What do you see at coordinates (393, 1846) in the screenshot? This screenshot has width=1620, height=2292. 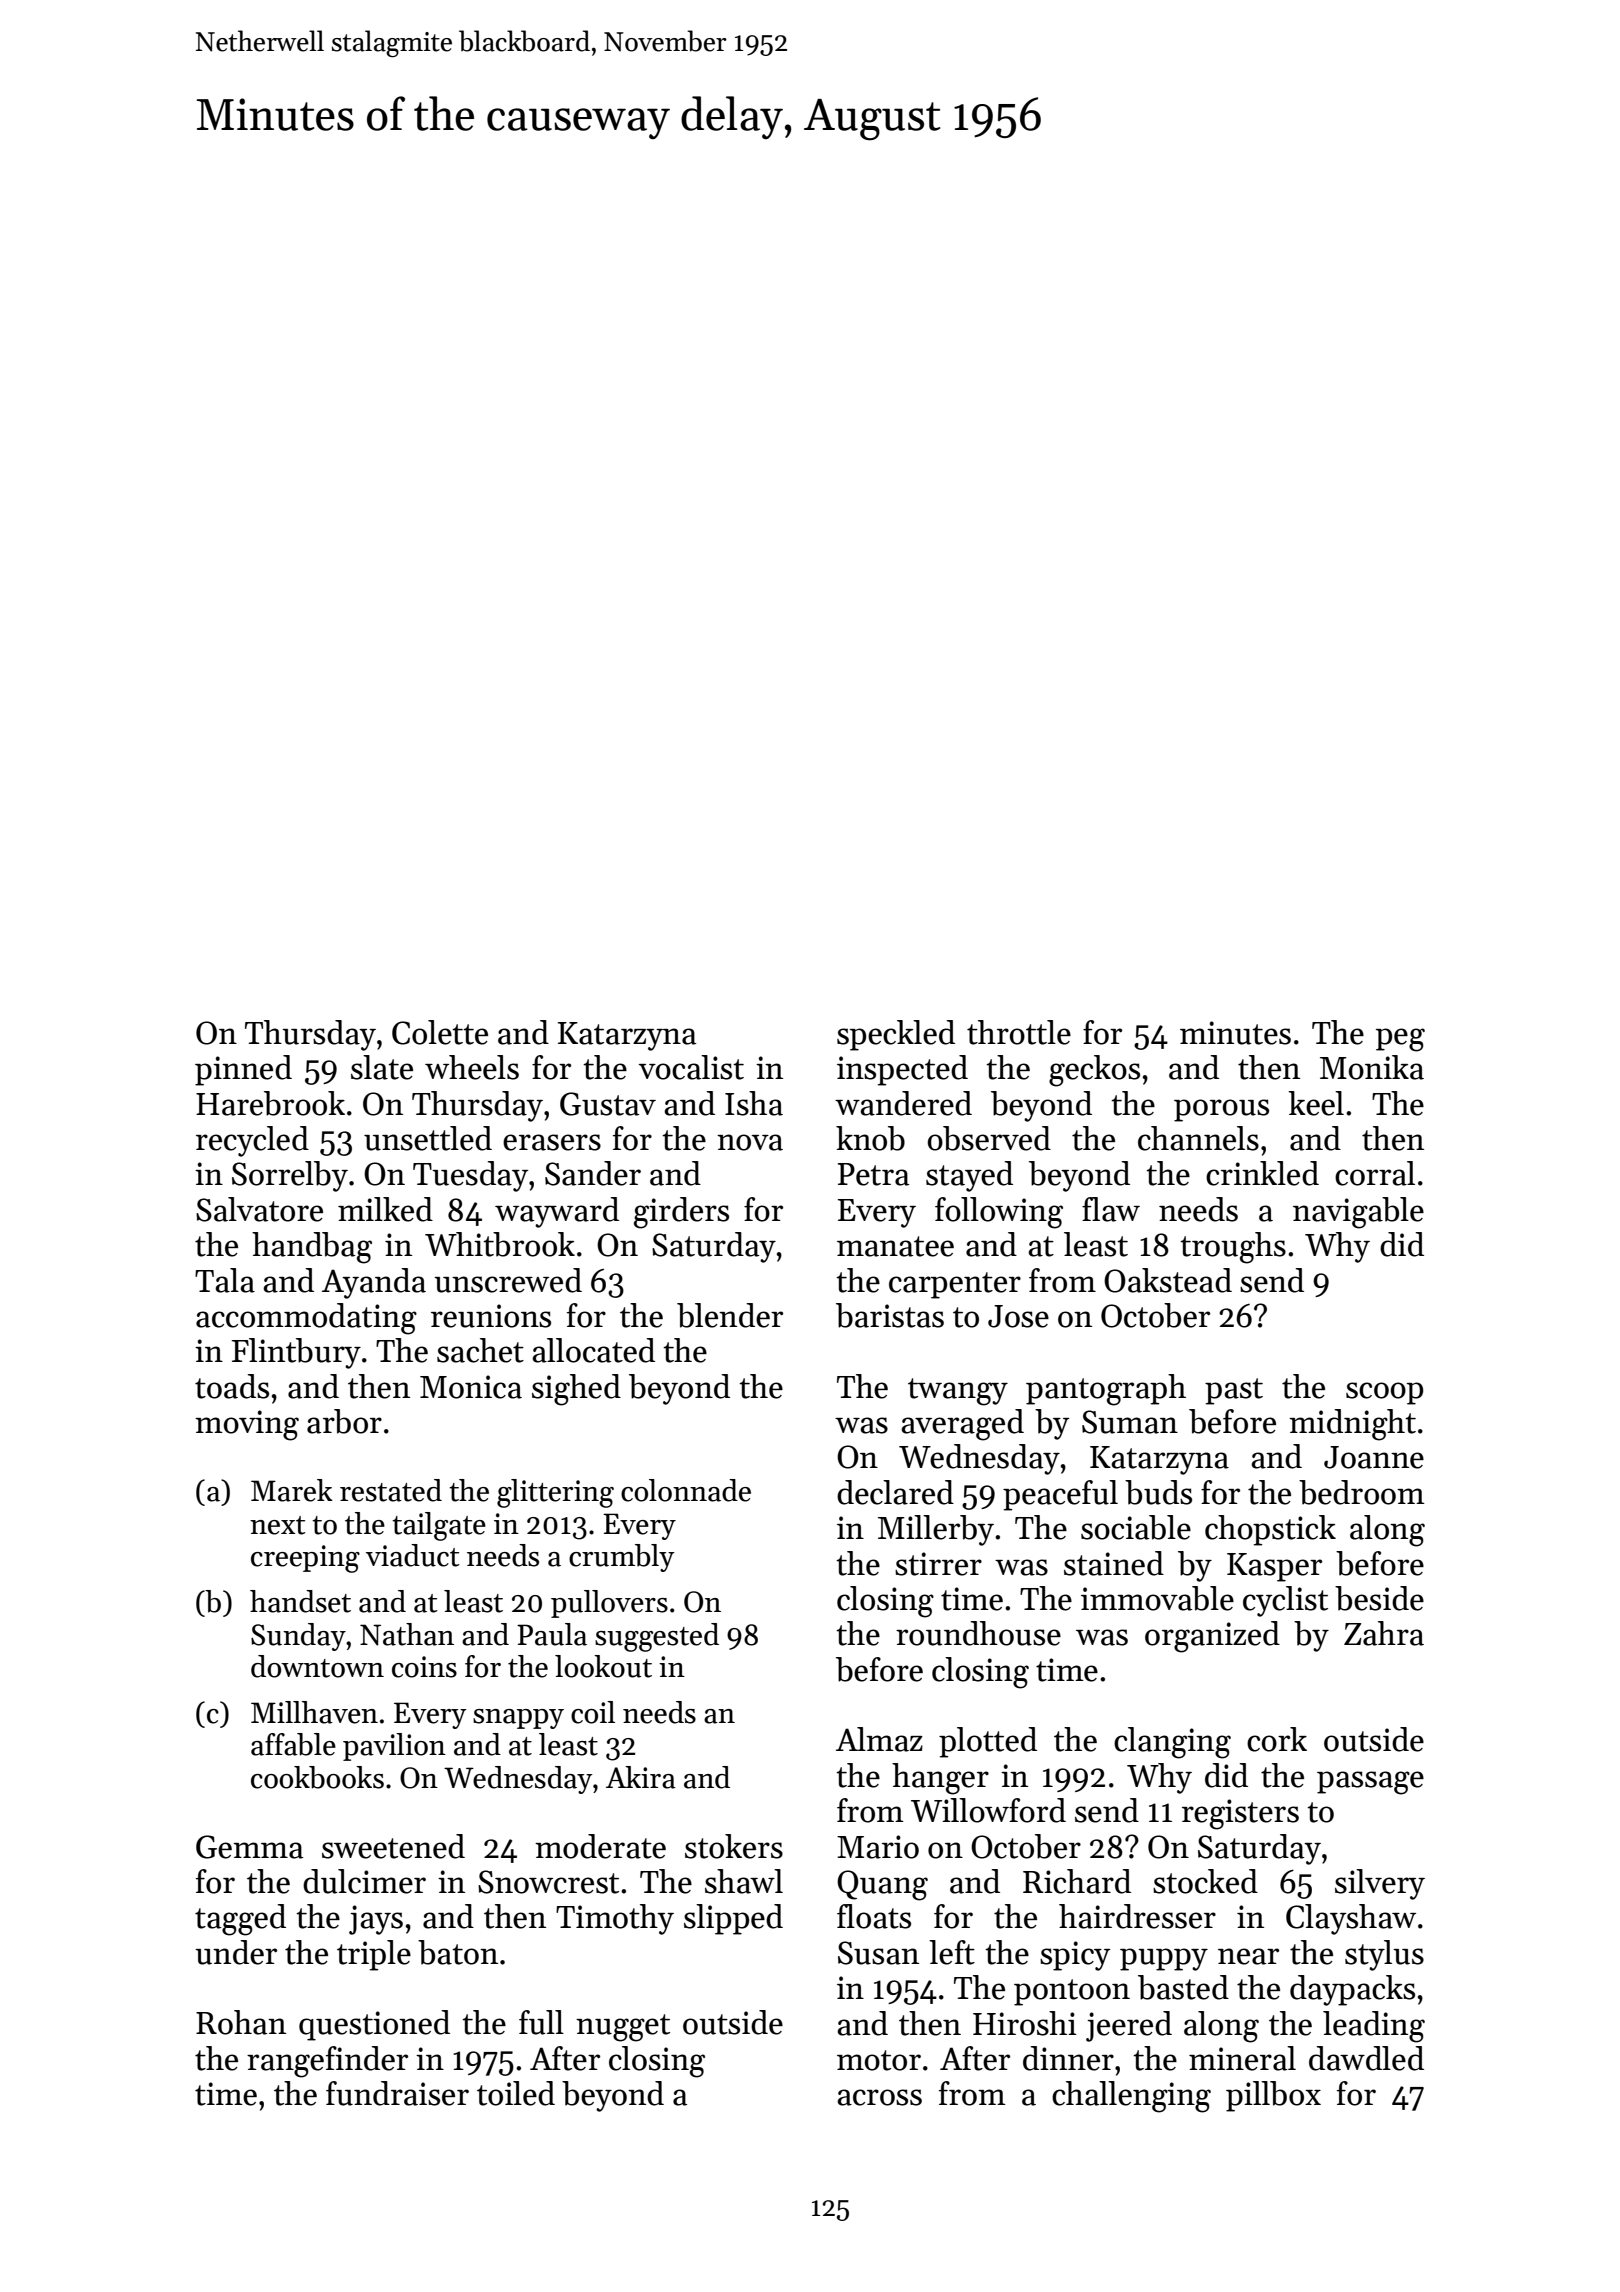 I see `sweetened` at bounding box center [393, 1846].
